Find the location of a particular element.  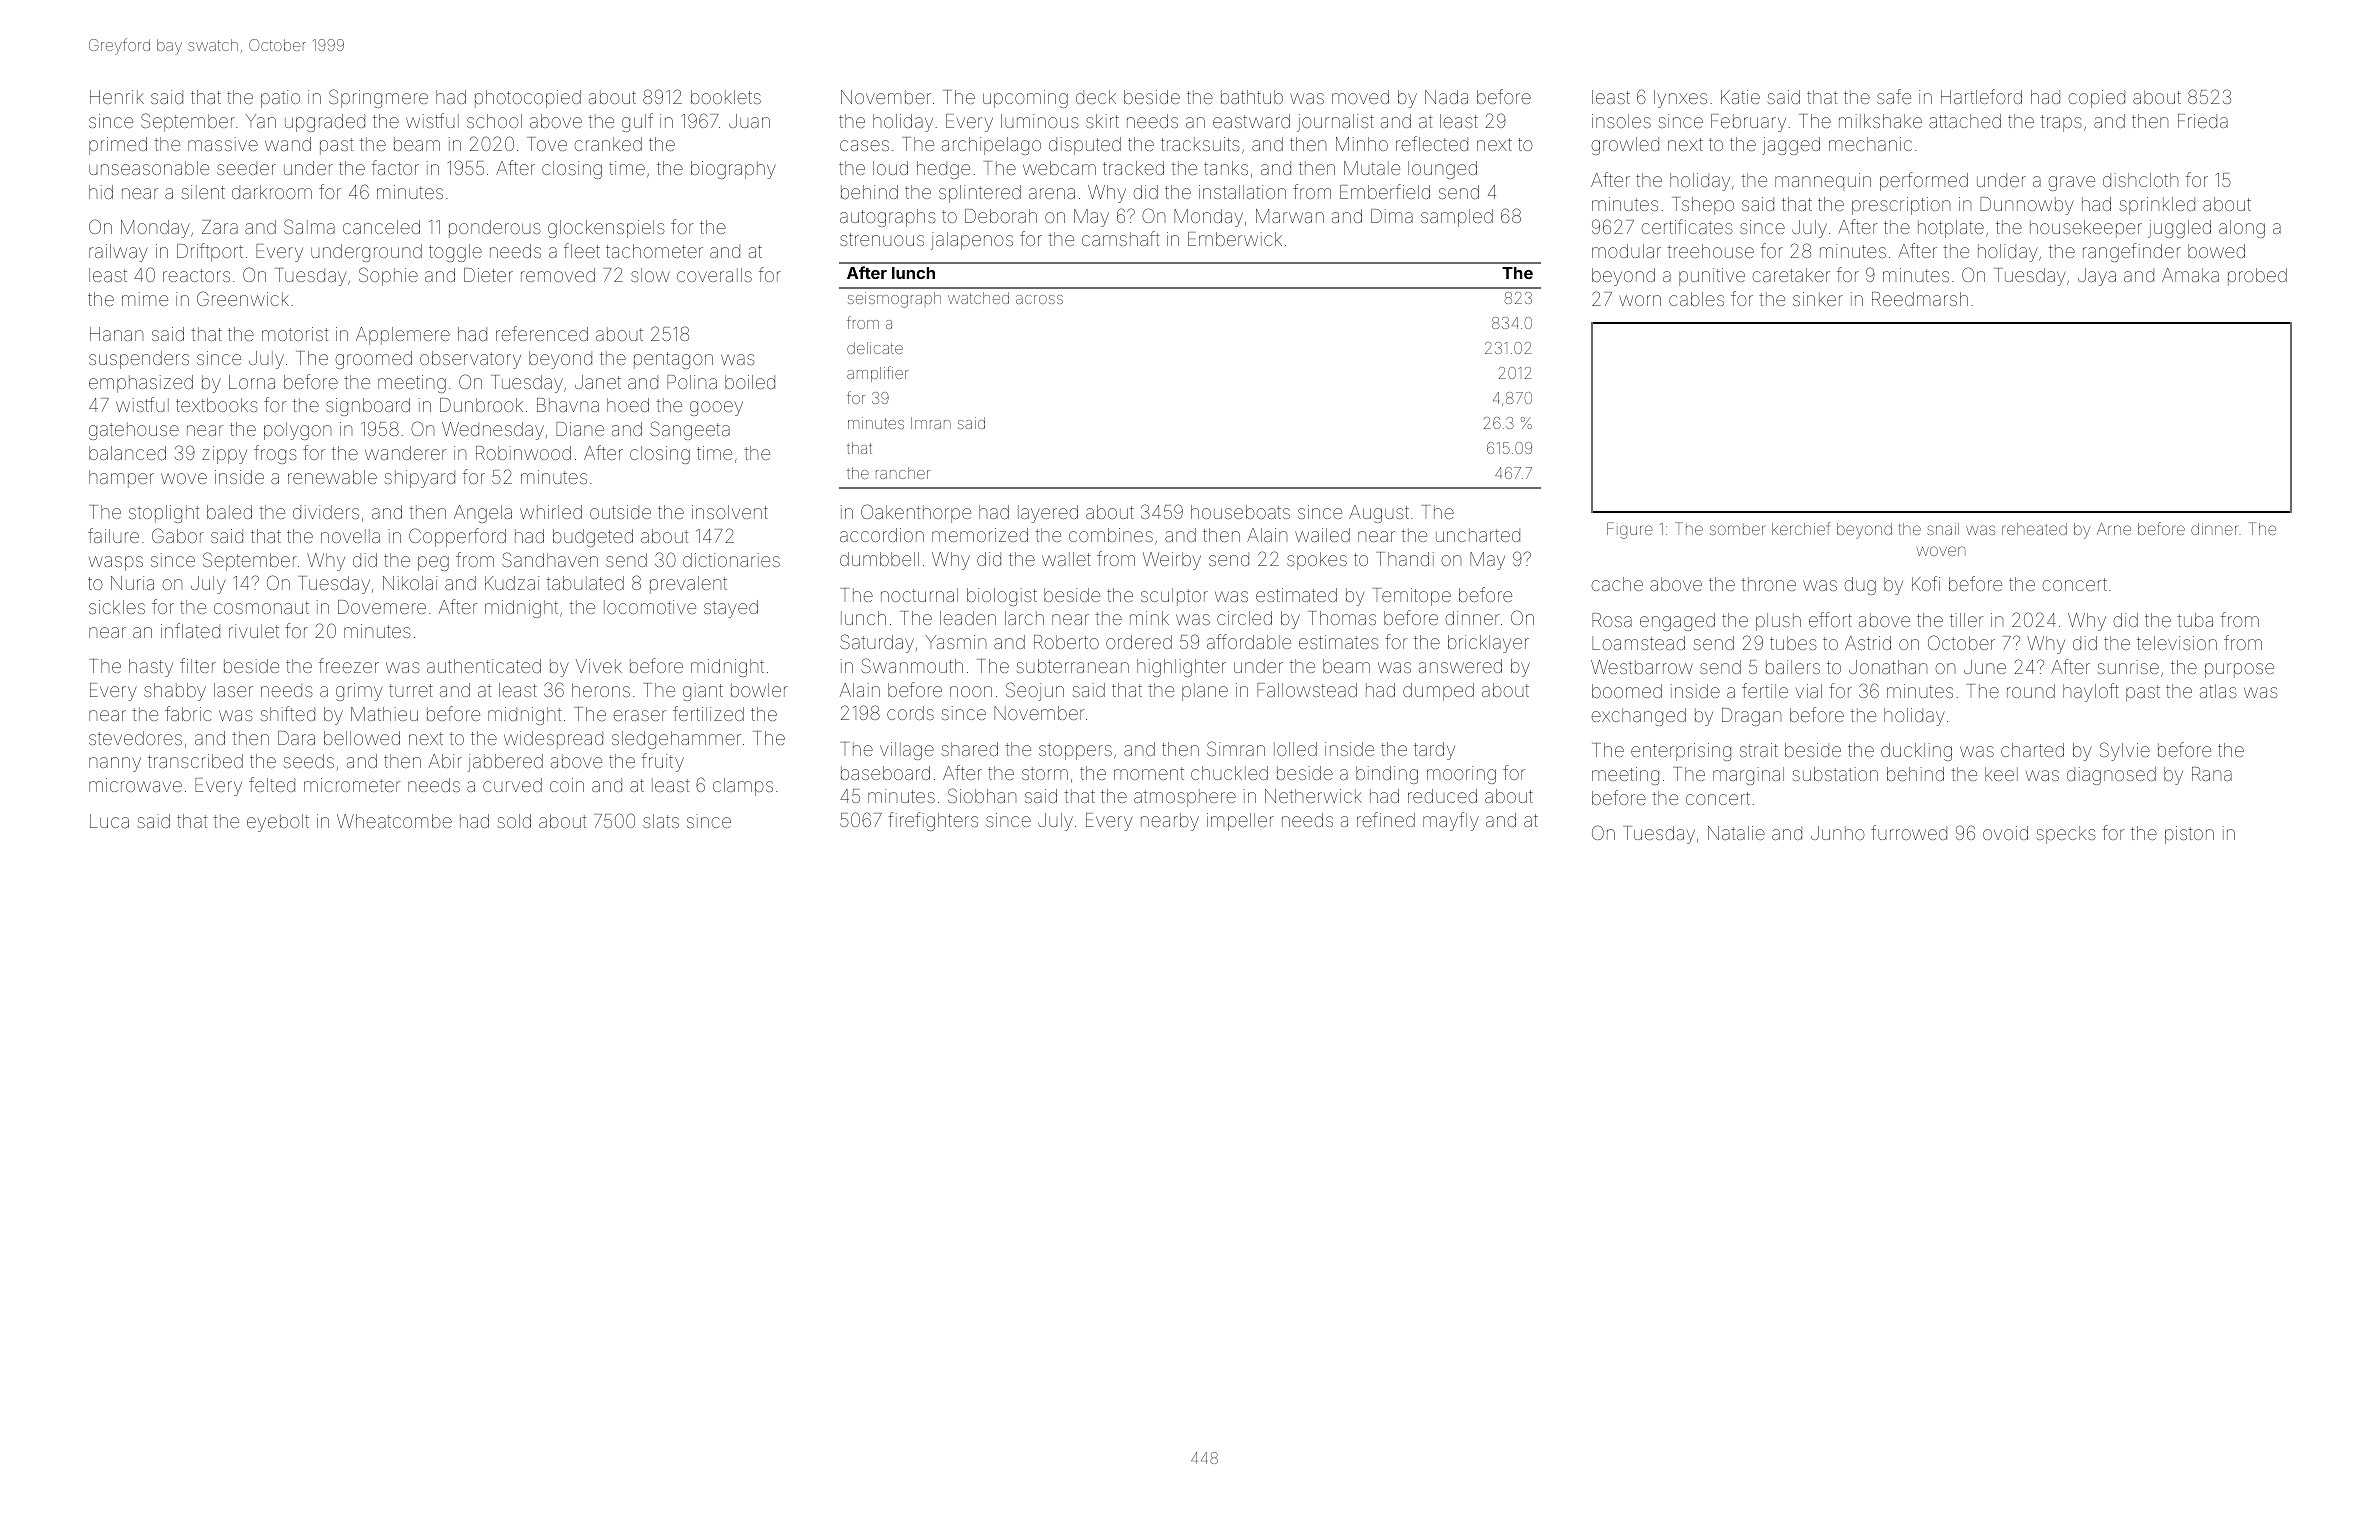

hayloft is located at coordinates (2091, 692).
